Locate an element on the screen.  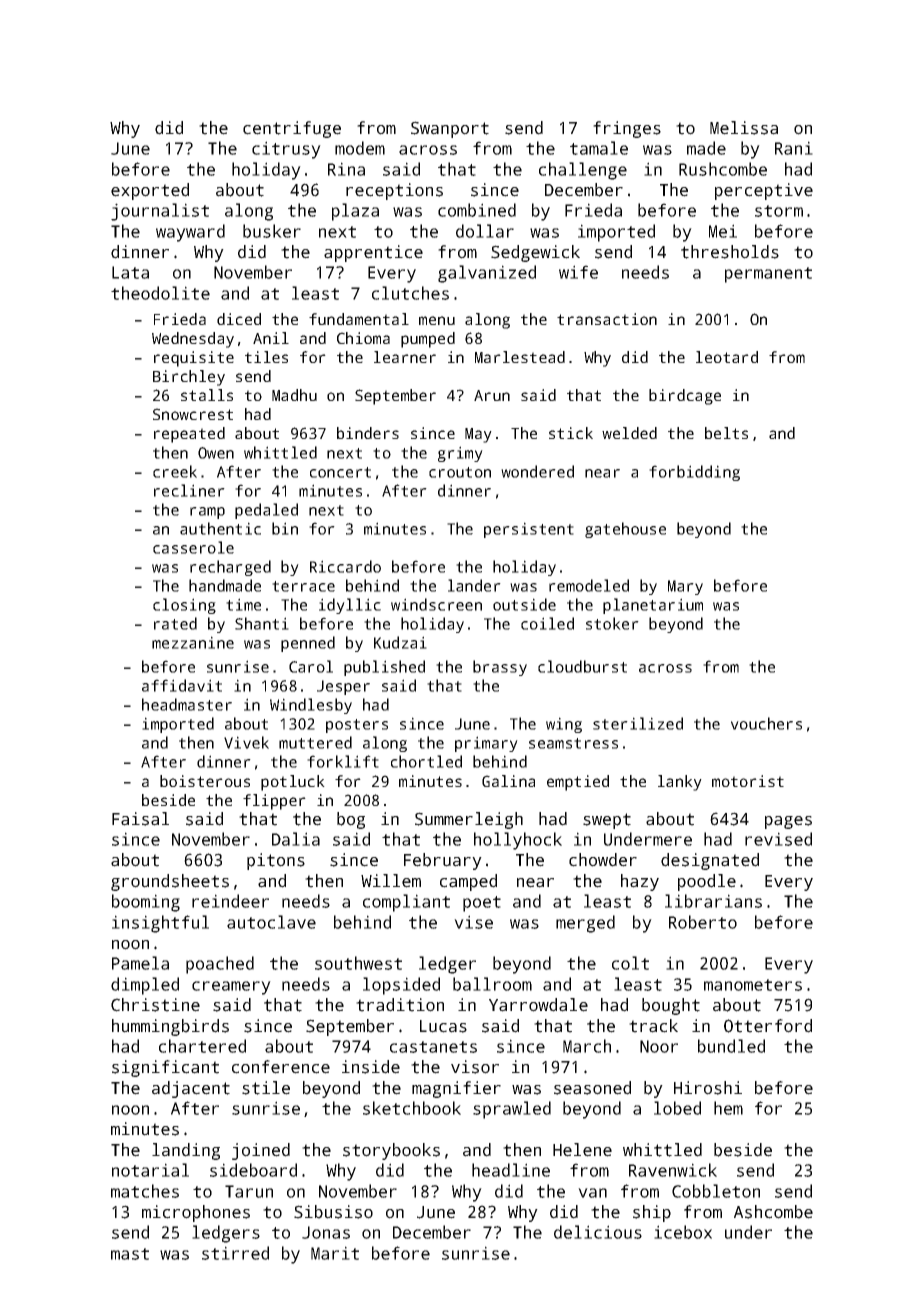
chartered is located at coordinates (202, 1046).
